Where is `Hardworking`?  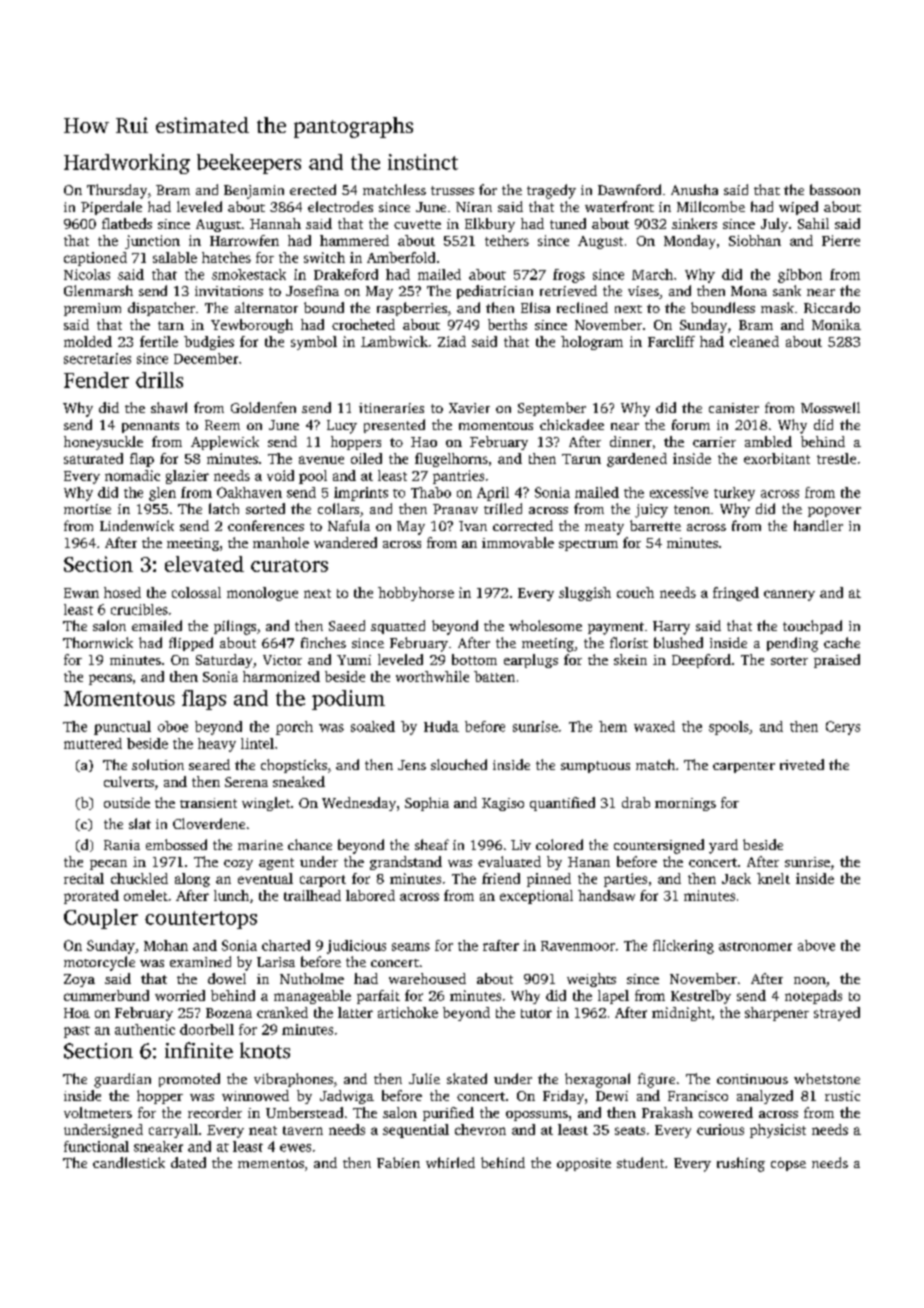
Hardworking is located at coordinates (127, 164).
